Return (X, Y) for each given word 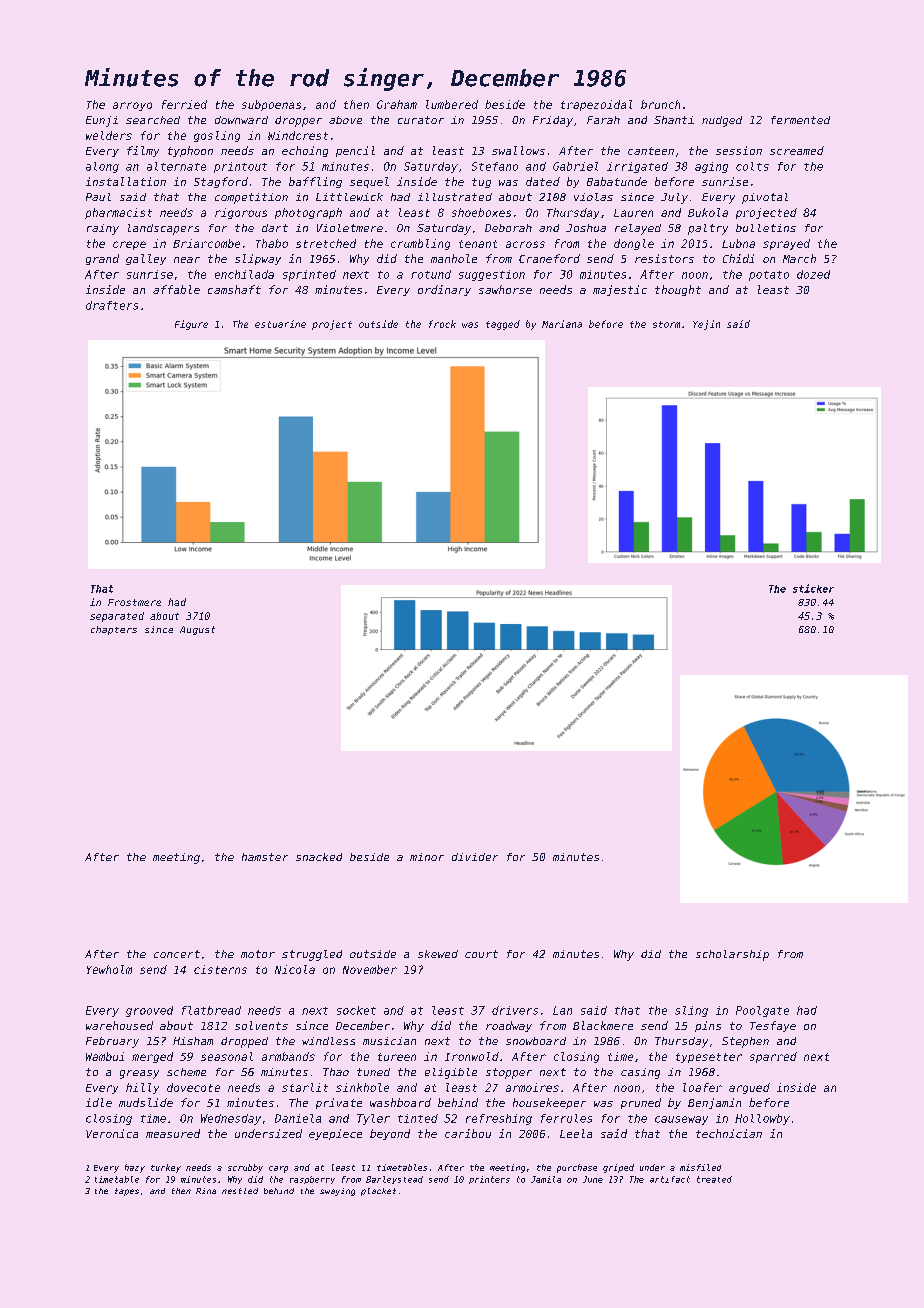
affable (176, 289)
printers (489, 1180)
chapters (114, 630)
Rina (206, 1191)
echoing (305, 151)
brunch (660, 104)
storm (666, 324)
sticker (813, 588)
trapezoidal (596, 105)
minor (427, 857)
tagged (503, 325)
